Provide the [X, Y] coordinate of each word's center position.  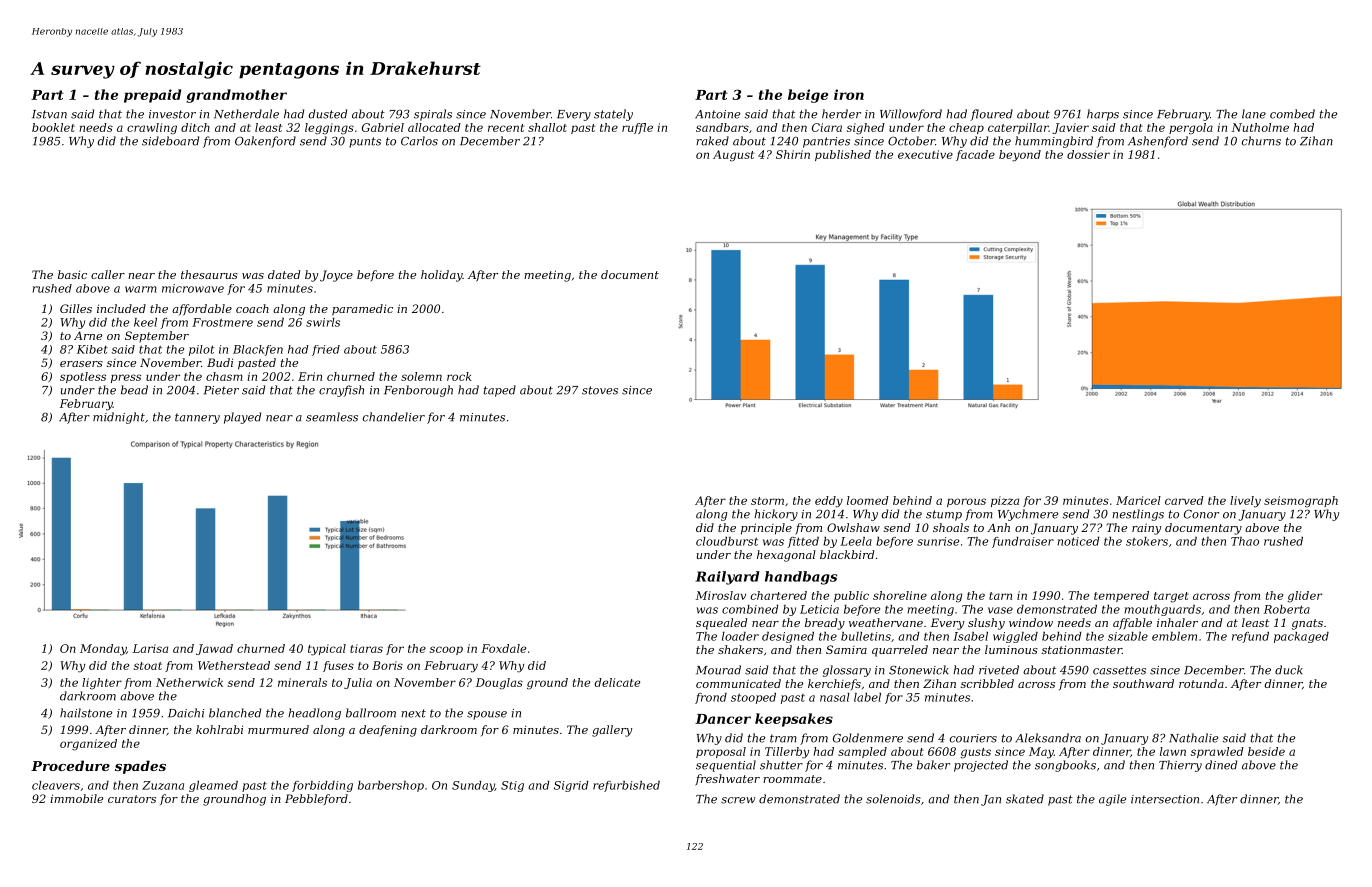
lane [1254, 114]
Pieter [221, 390]
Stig [512, 786]
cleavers [56, 785]
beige [808, 96]
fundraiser [1023, 542]
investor [172, 114]
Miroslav [721, 595]
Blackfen [258, 350]
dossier [1088, 154]
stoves [600, 390]
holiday [442, 276]
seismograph [1301, 502]
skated [1025, 799]
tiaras [366, 648]
